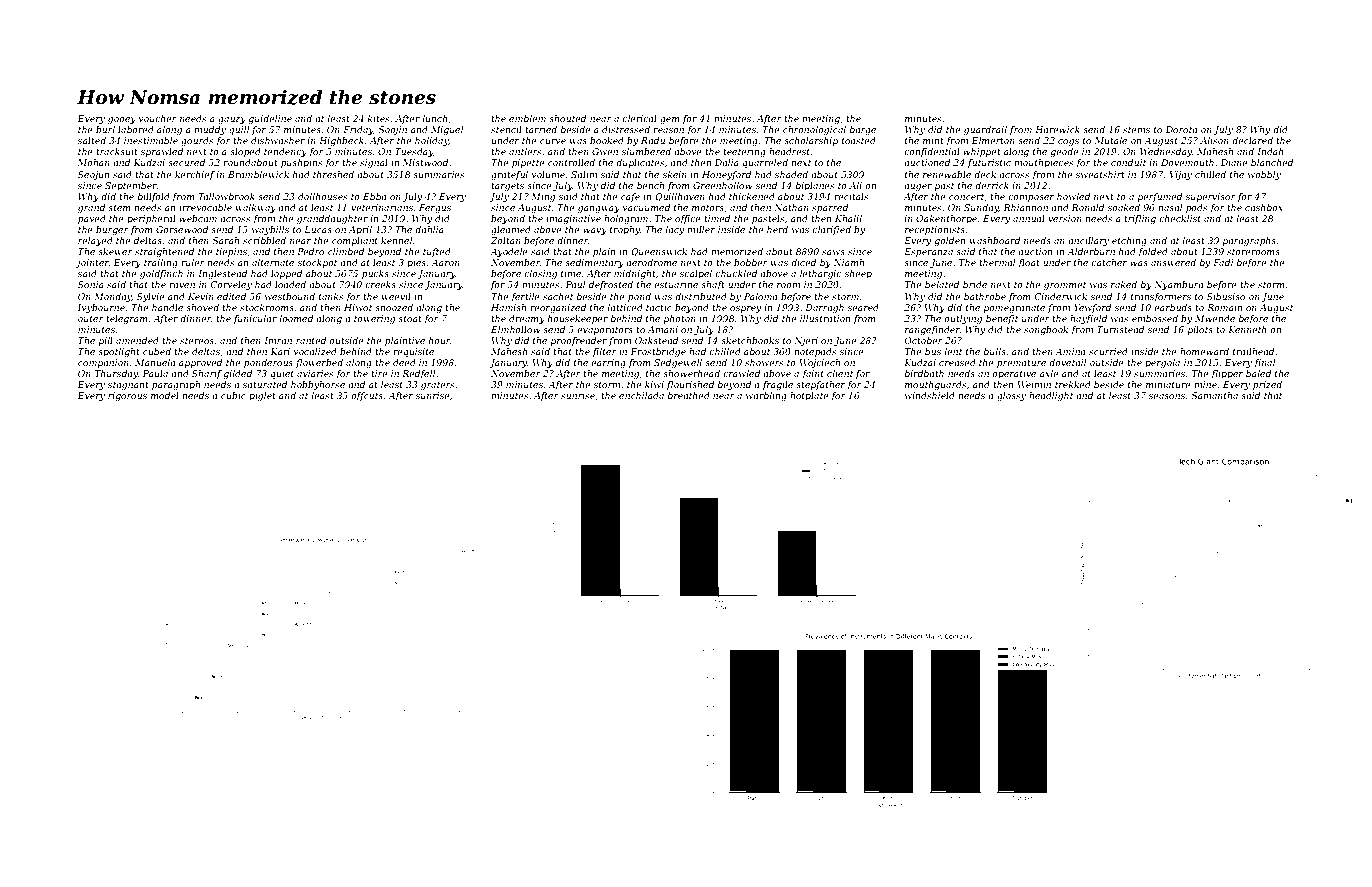 The height and width of the screenshot is (887, 1372). What do you see at coordinates (599, 209) in the screenshot?
I see `gangway` at bounding box center [599, 209].
